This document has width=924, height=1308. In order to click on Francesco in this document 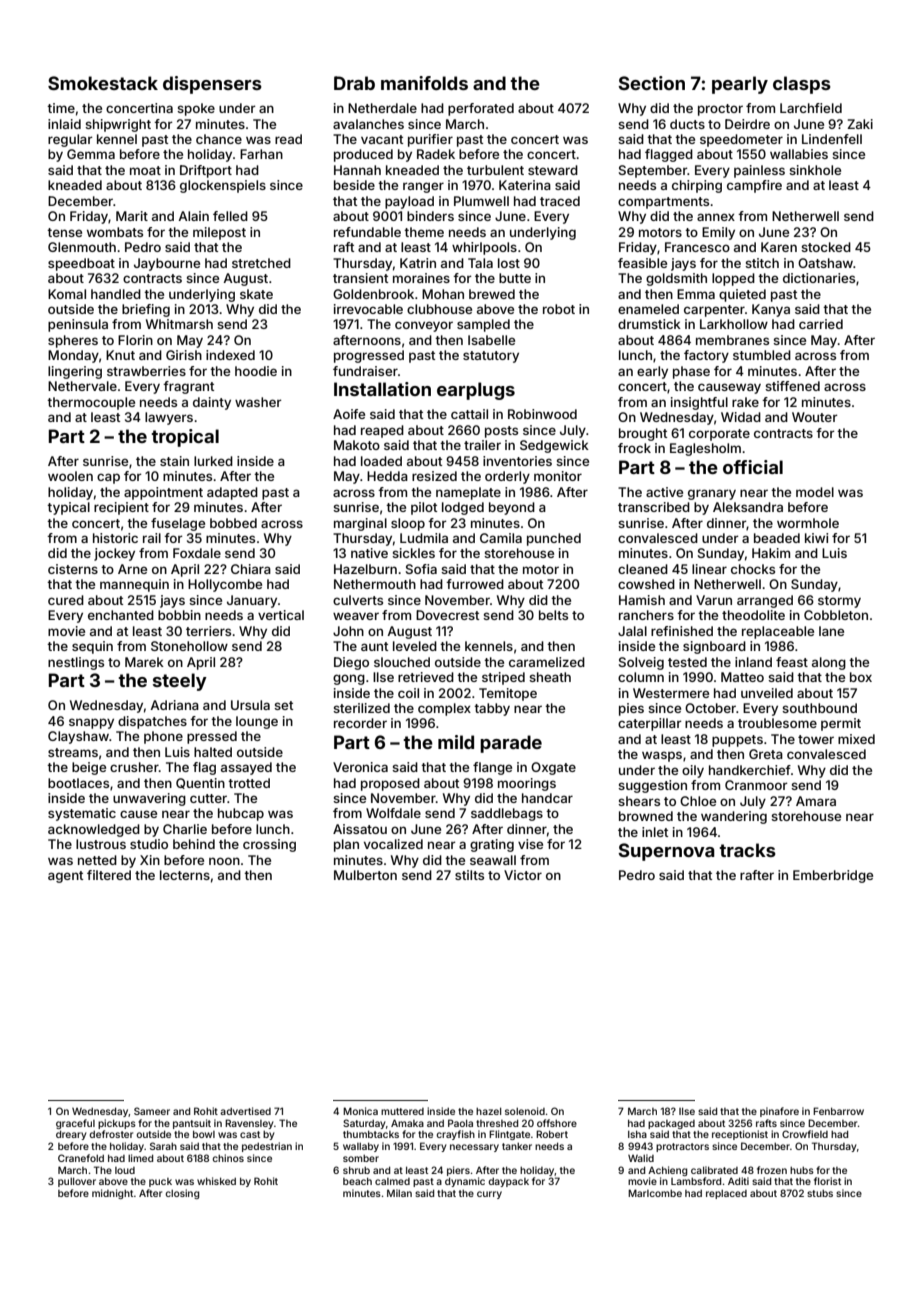, I will do `click(697, 247)`.
